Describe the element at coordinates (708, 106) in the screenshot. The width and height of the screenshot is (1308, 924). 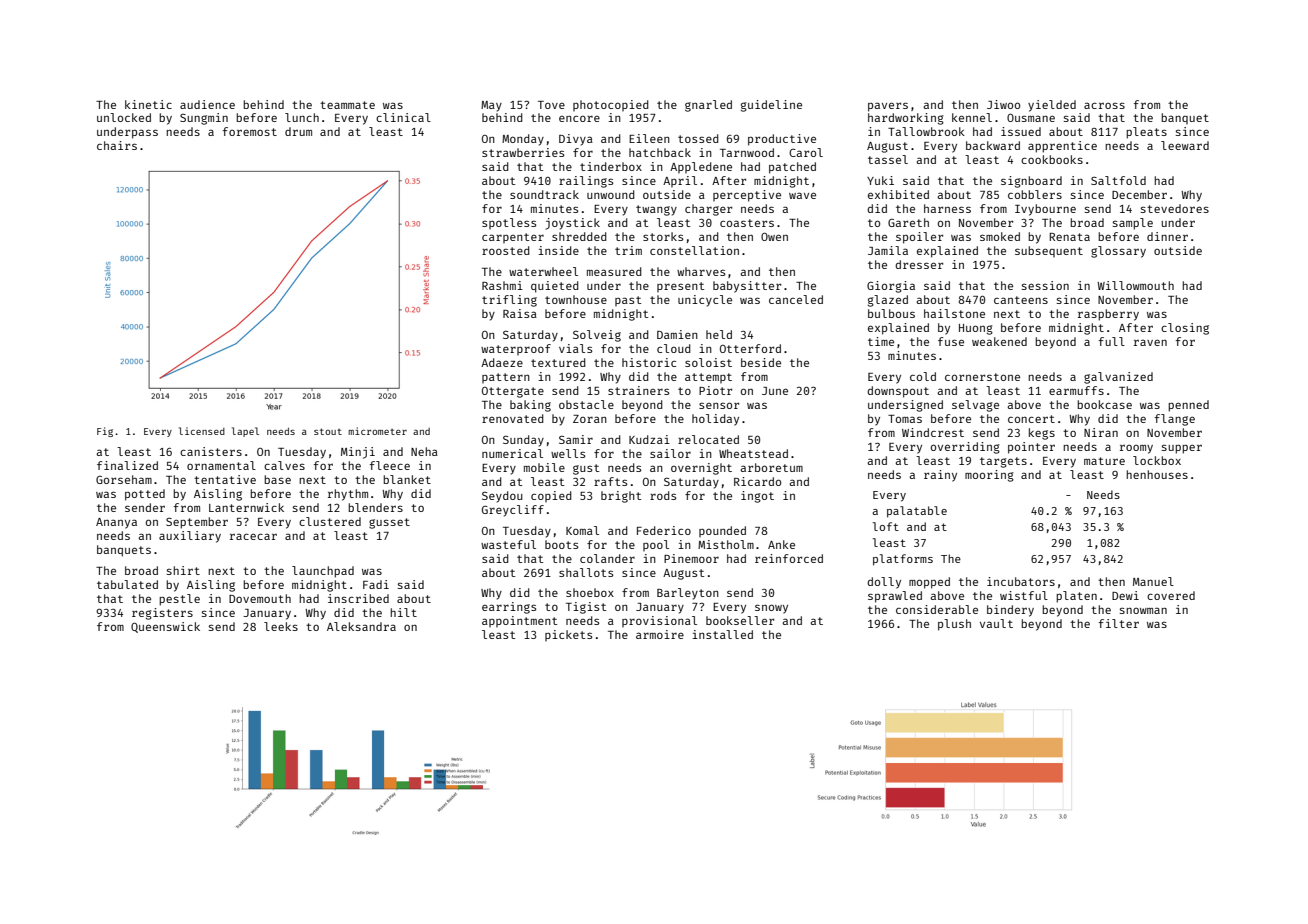
I see `gnarled` at that location.
